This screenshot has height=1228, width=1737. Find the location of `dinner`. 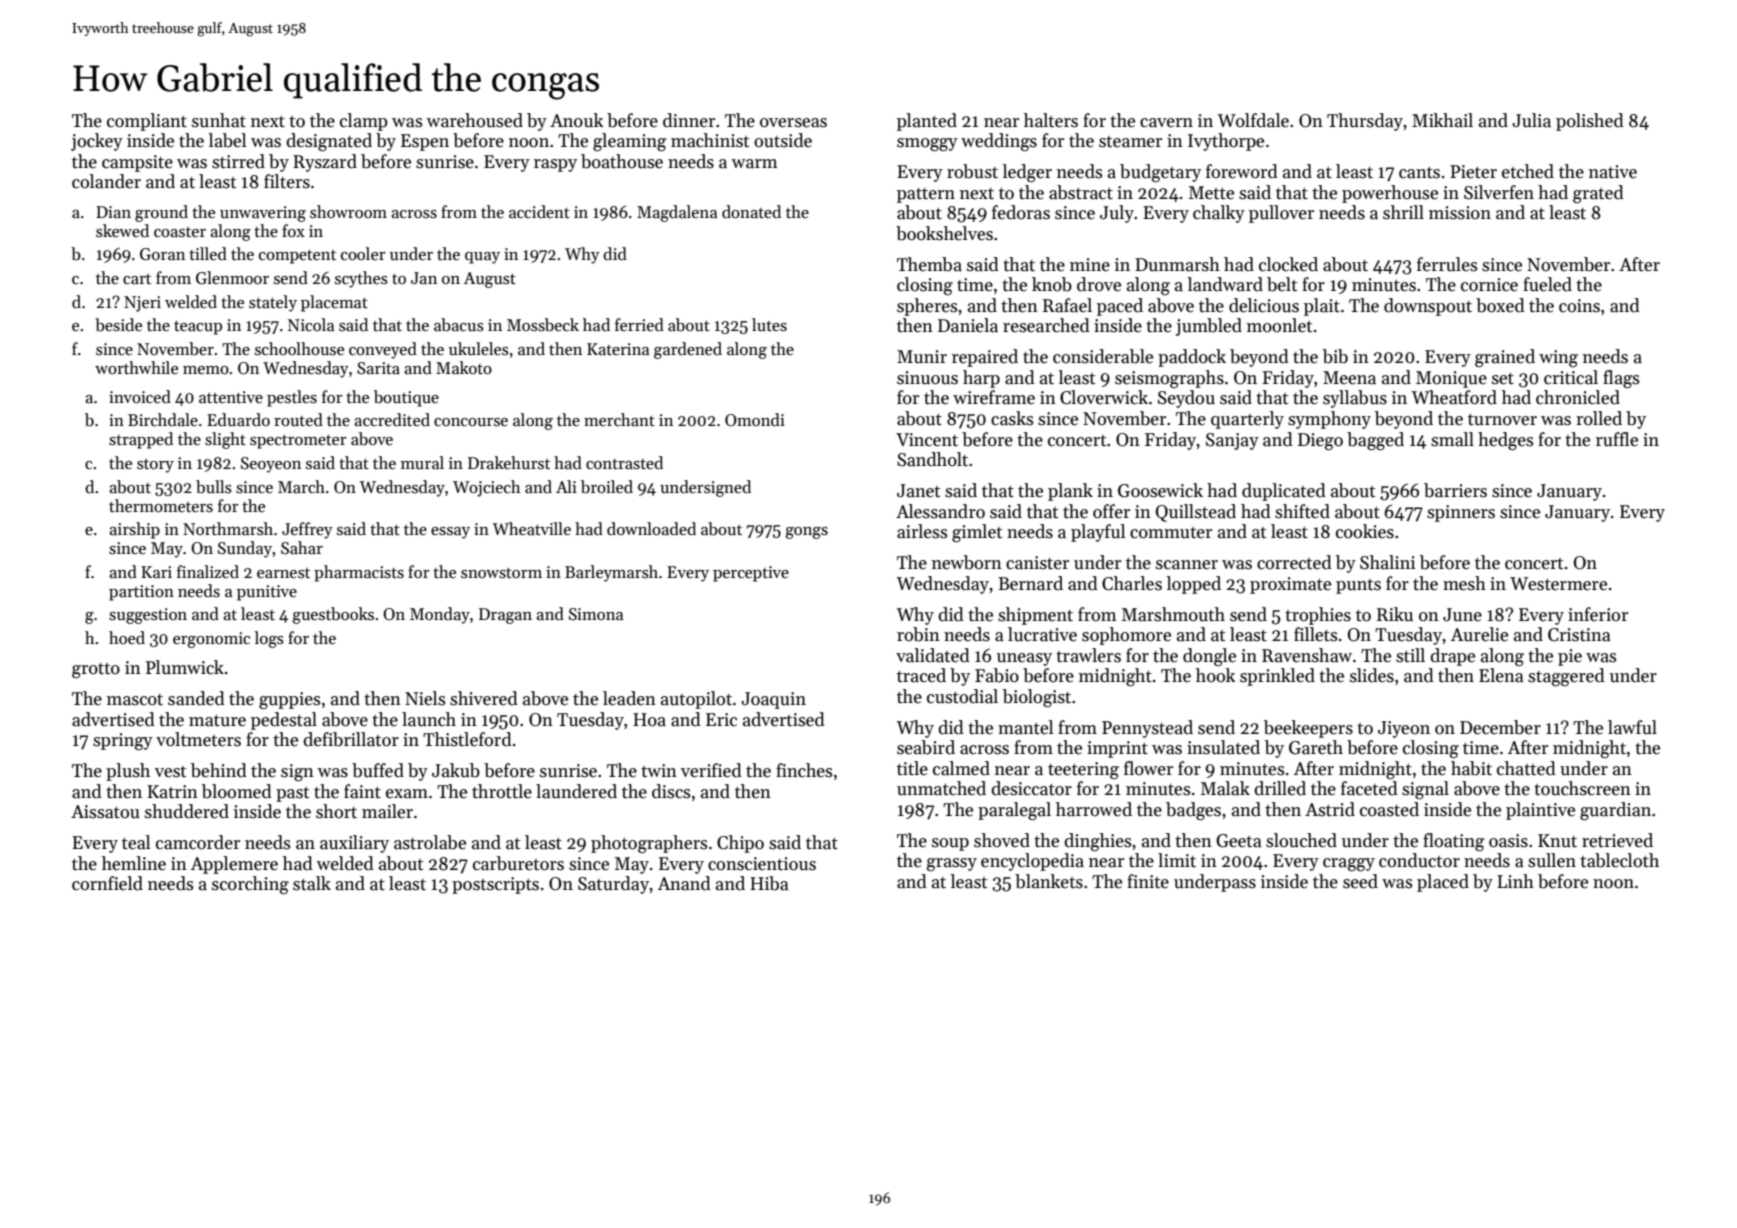

dinner is located at coordinates (689, 120).
